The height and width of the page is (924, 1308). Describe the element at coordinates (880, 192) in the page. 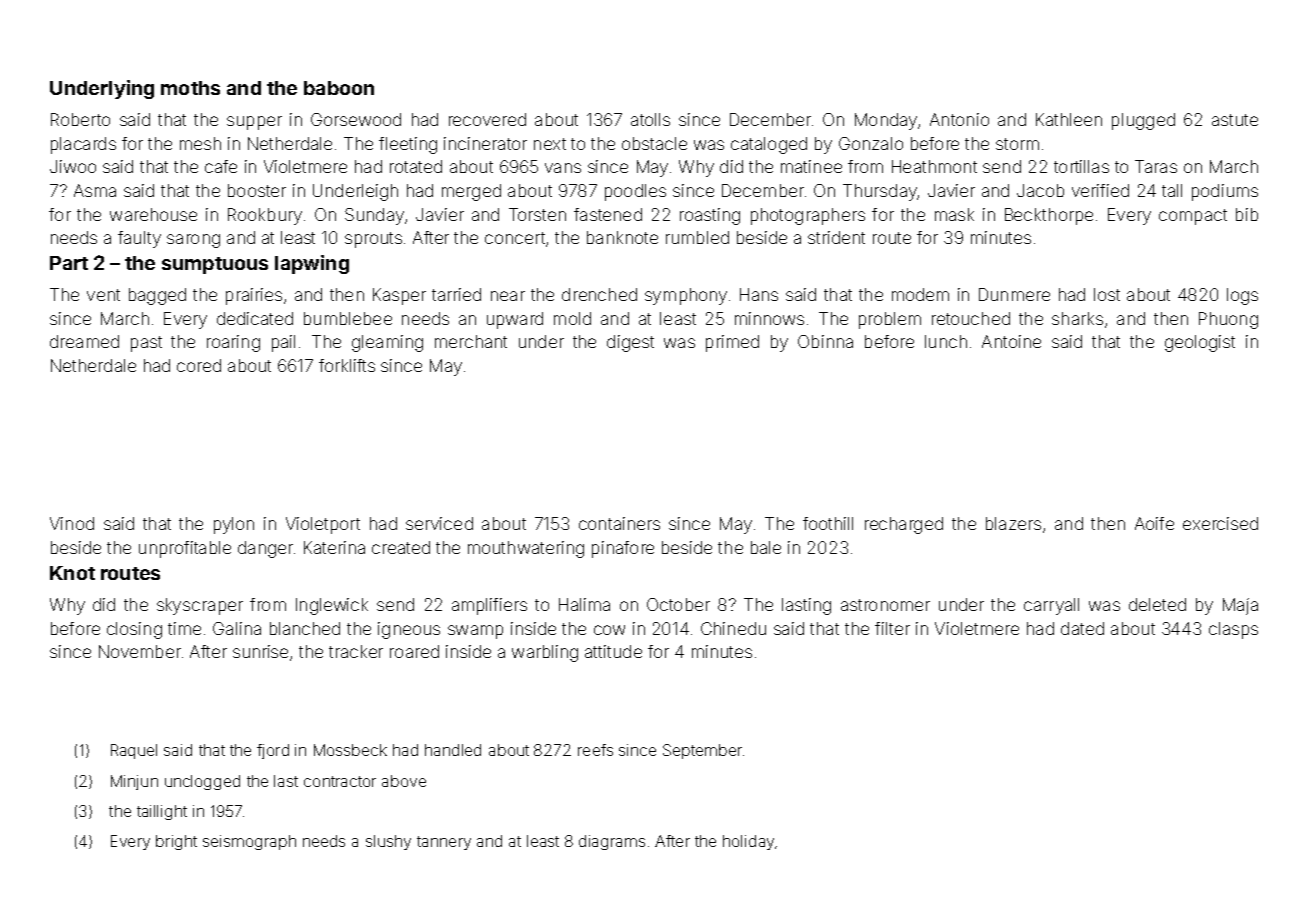

I see `Thursday` at that location.
